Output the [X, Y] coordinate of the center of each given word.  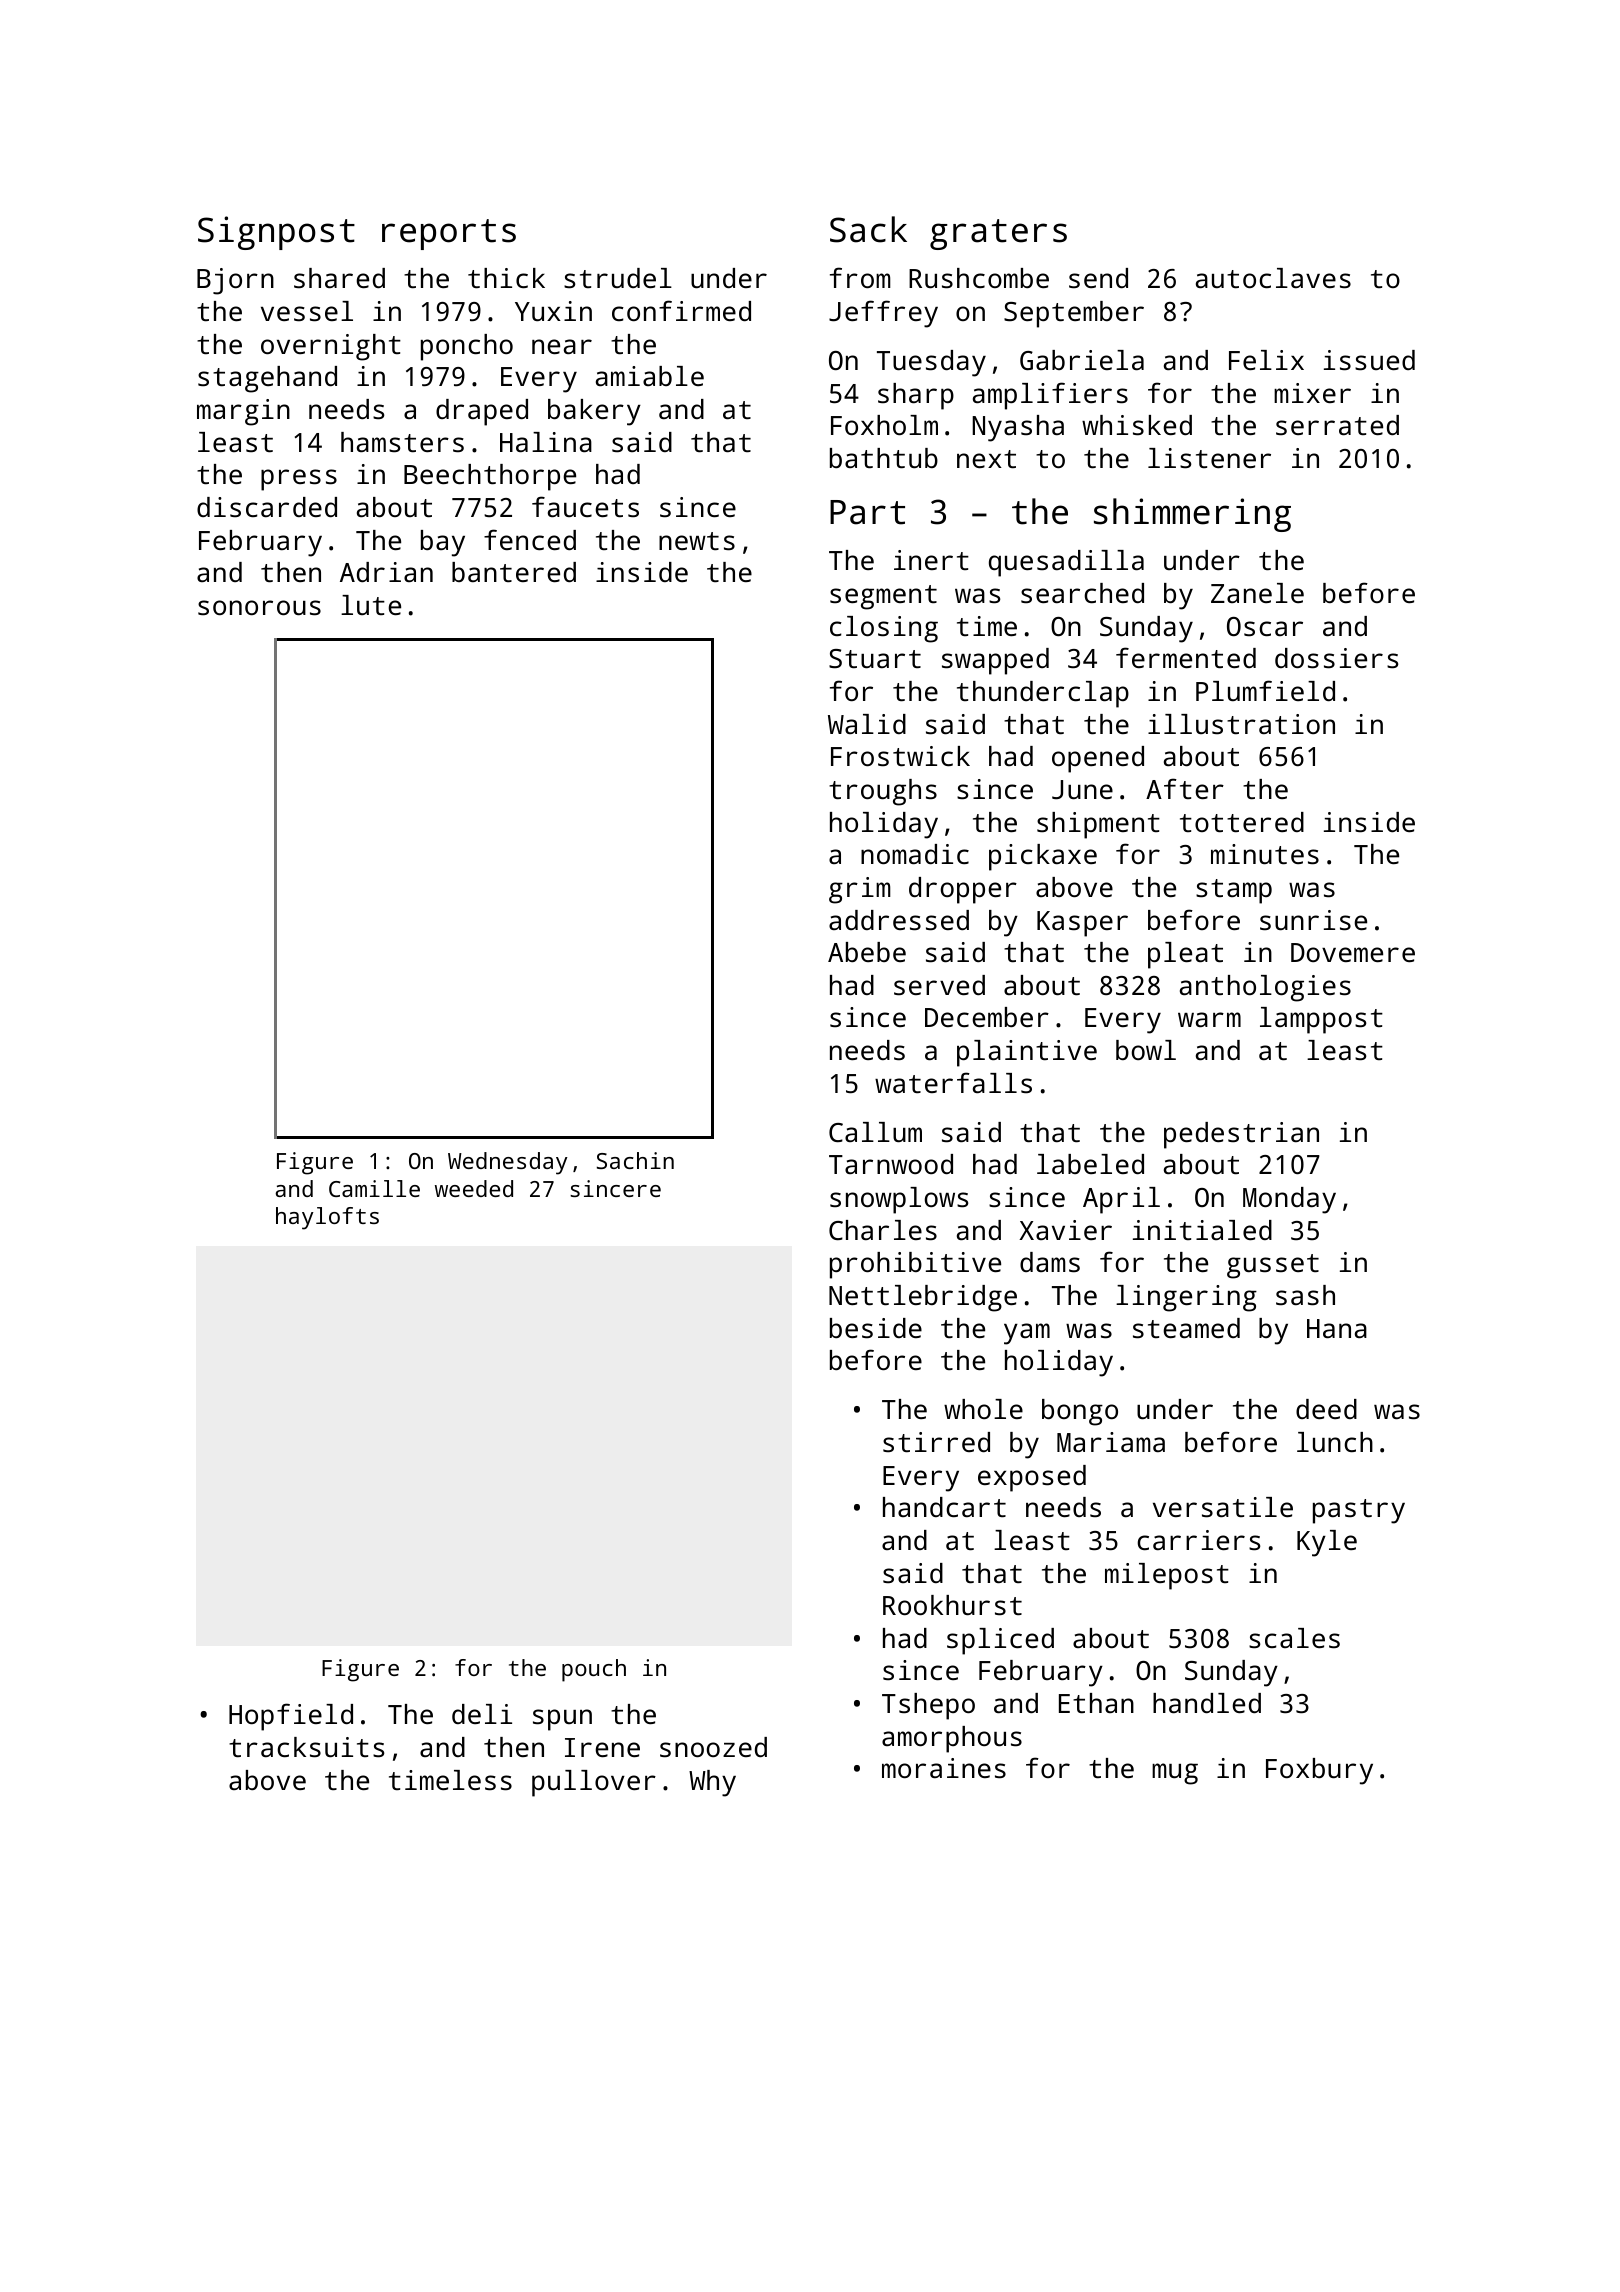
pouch [594, 1670]
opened [1098, 759]
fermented [1186, 657]
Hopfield [291, 1717]
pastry [1359, 1511]
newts [697, 541]
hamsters [402, 442]
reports [449, 234]
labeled [1090, 1164]
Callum [875, 1132]
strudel [618, 278]
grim [860, 890]
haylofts [327, 1218]
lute [371, 605]
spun [562, 1720]
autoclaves [1273, 278]
